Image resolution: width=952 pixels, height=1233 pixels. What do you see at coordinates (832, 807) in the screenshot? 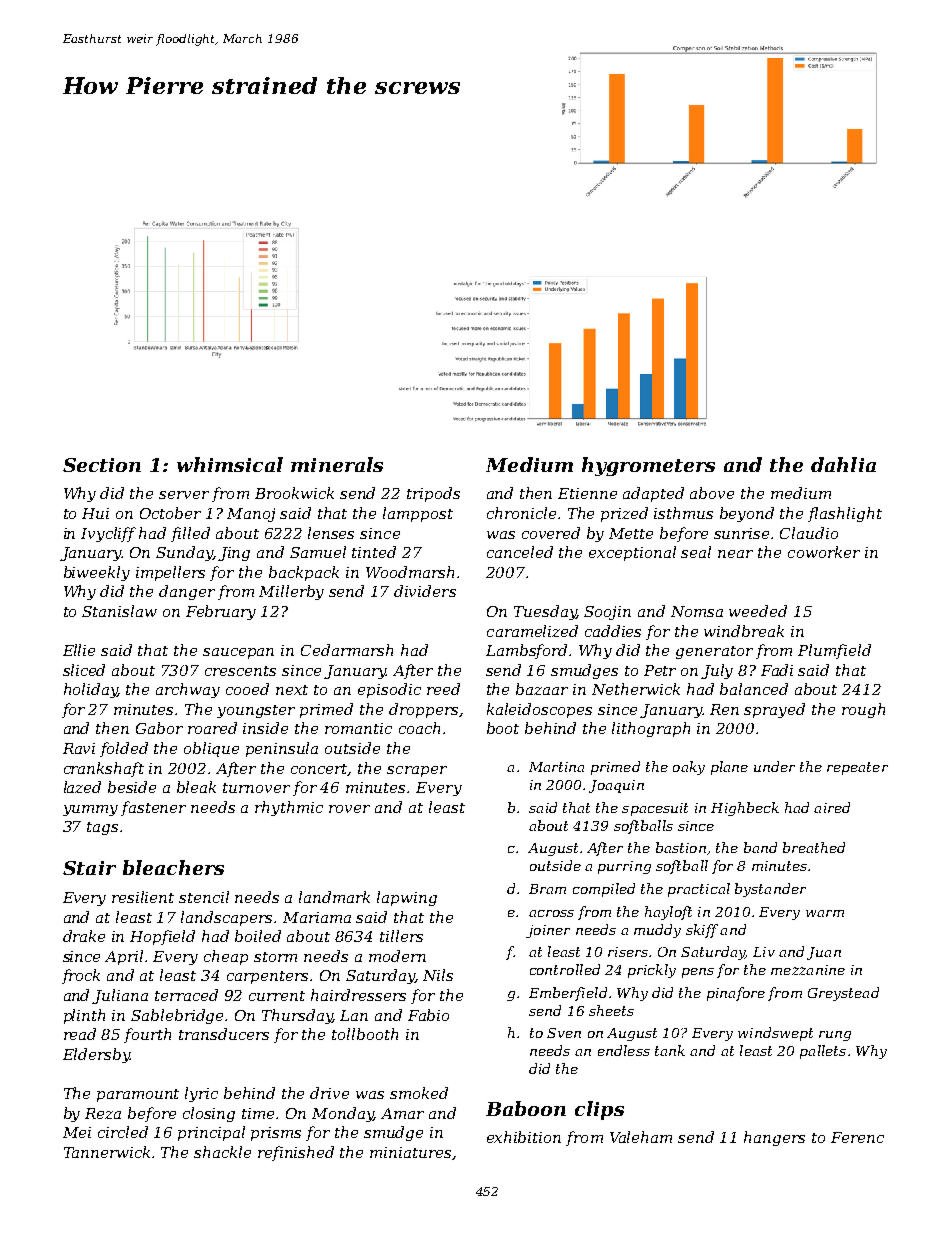
I see `aired` at bounding box center [832, 807].
